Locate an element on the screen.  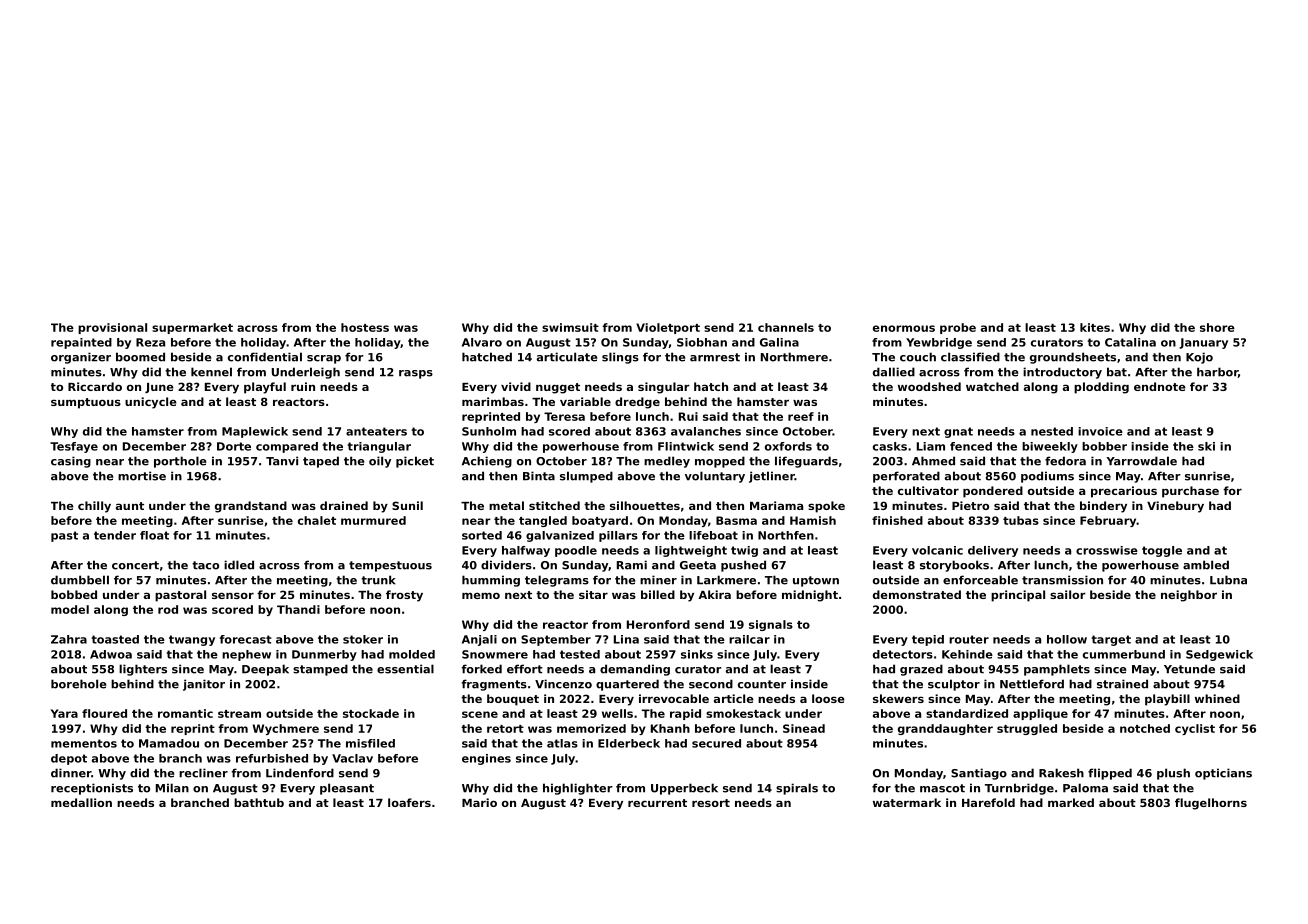
channels is located at coordinates (786, 327).
